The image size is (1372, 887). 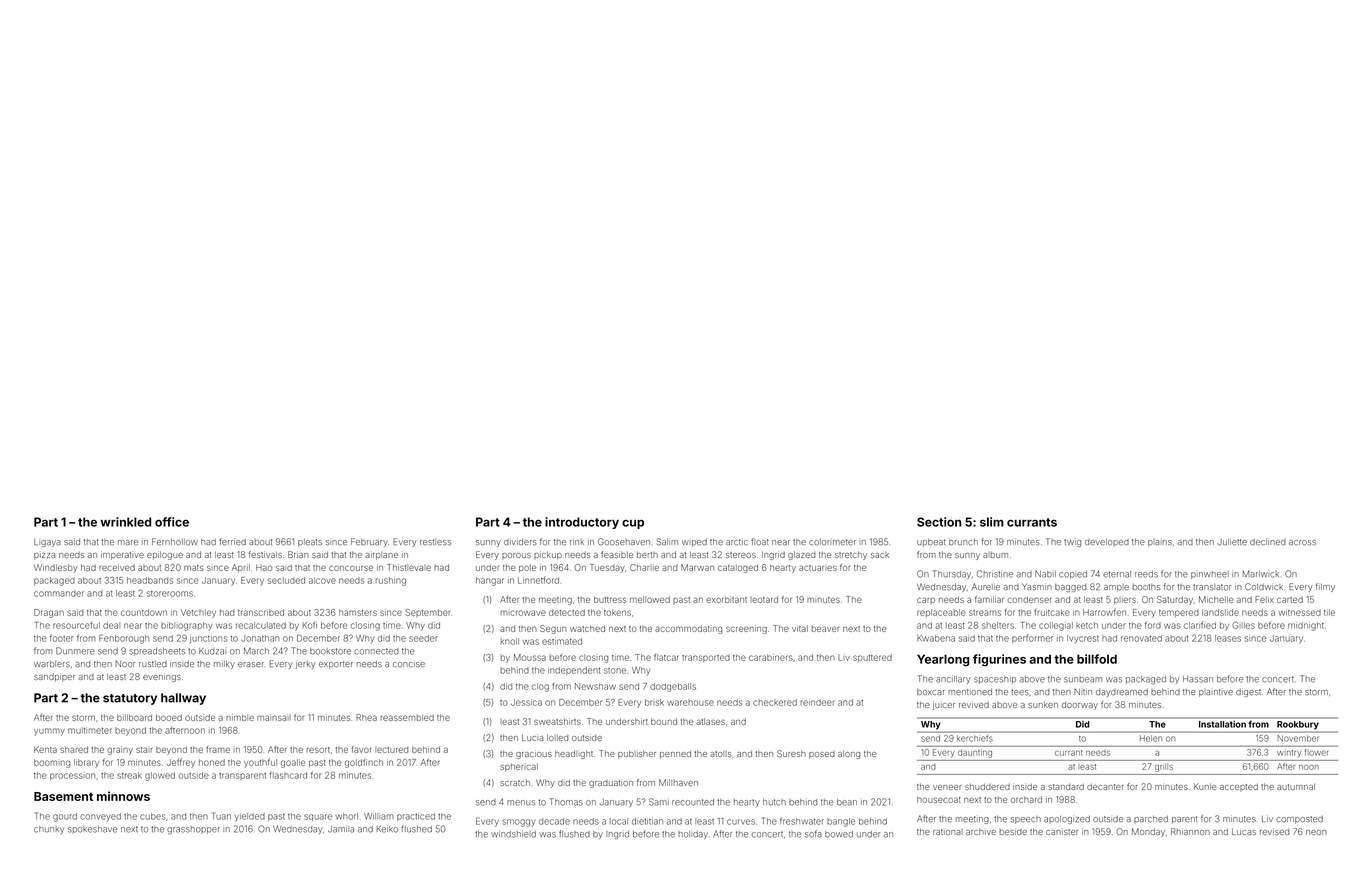 I want to click on warblers, so click(x=52, y=664).
